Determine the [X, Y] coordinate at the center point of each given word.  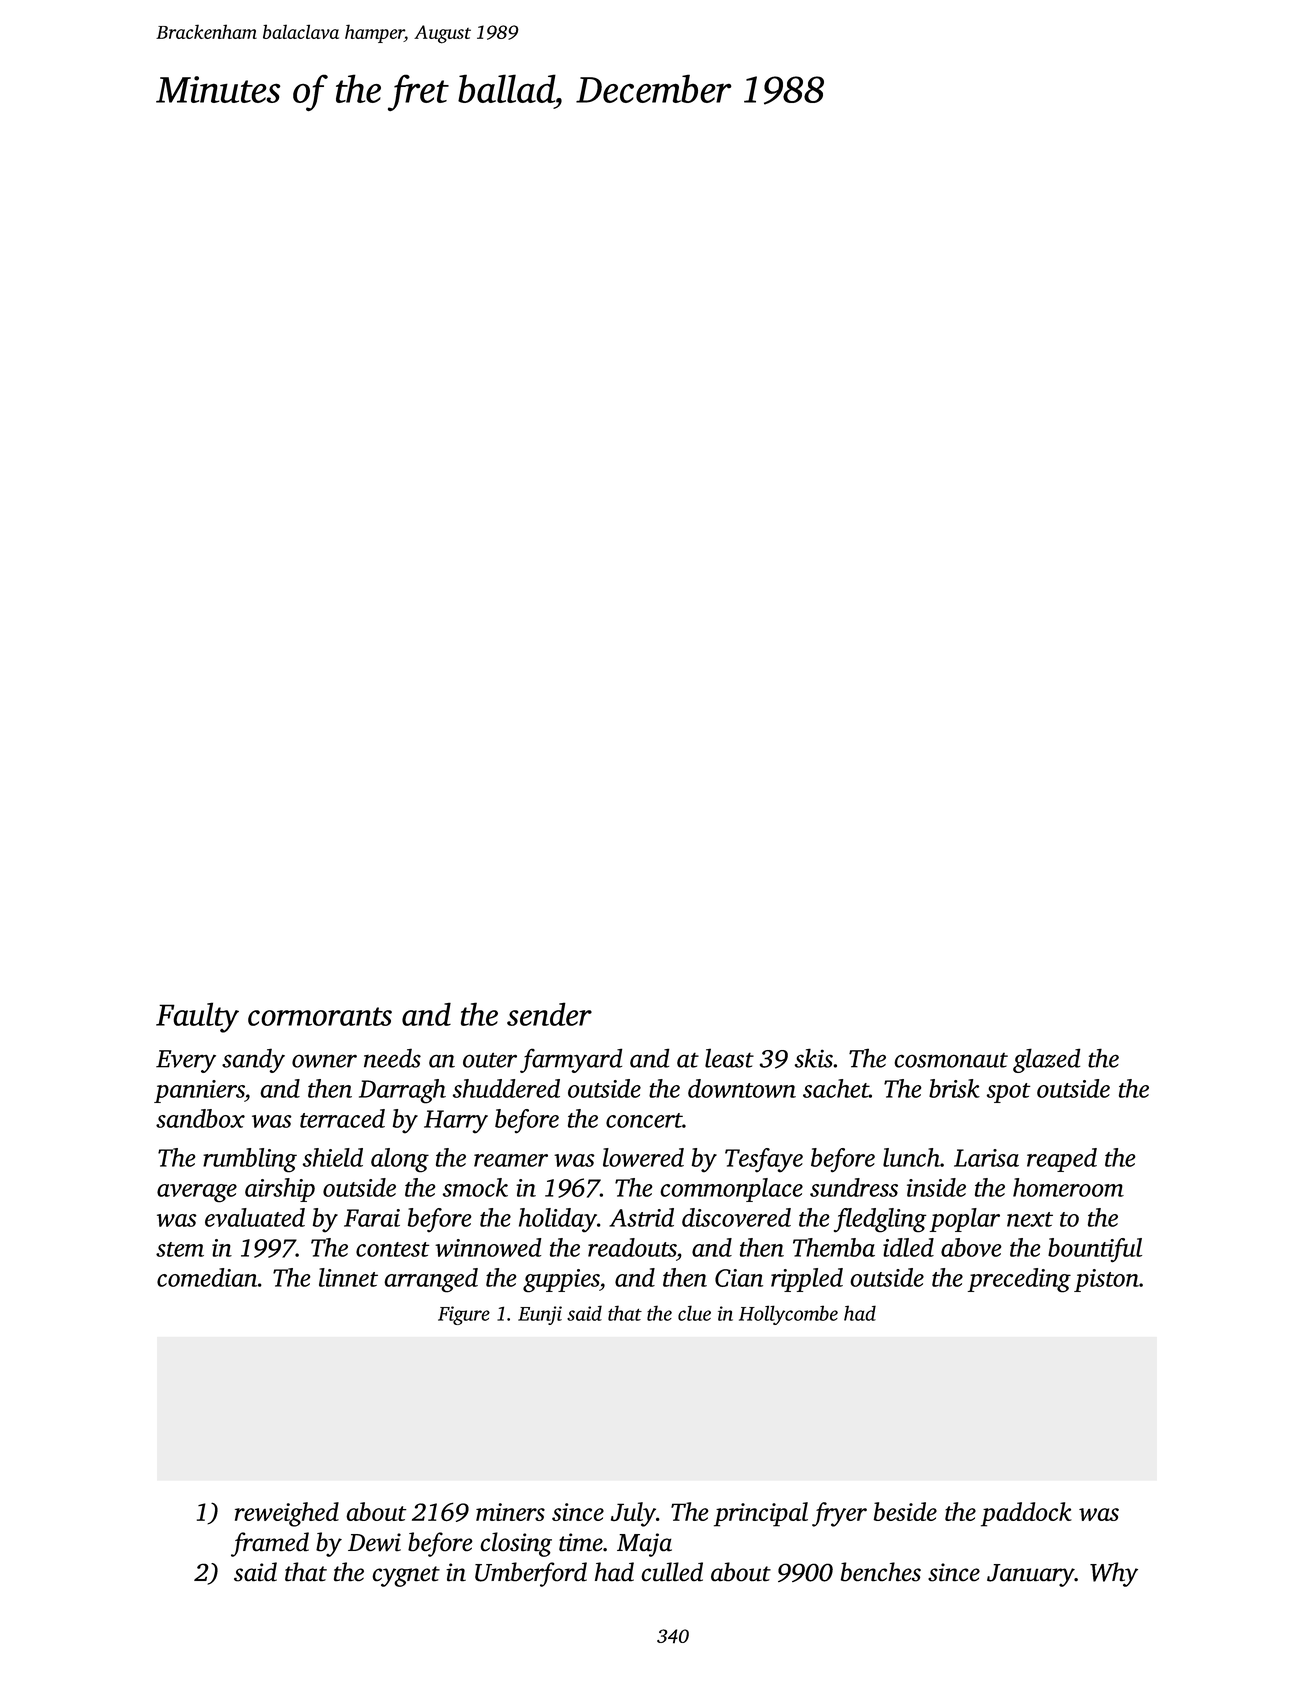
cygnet [406, 1576]
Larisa [986, 1158]
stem [180, 1249]
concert [644, 1120]
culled [672, 1572]
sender [549, 1014]
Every [186, 1061]
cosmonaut [951, 1060]
